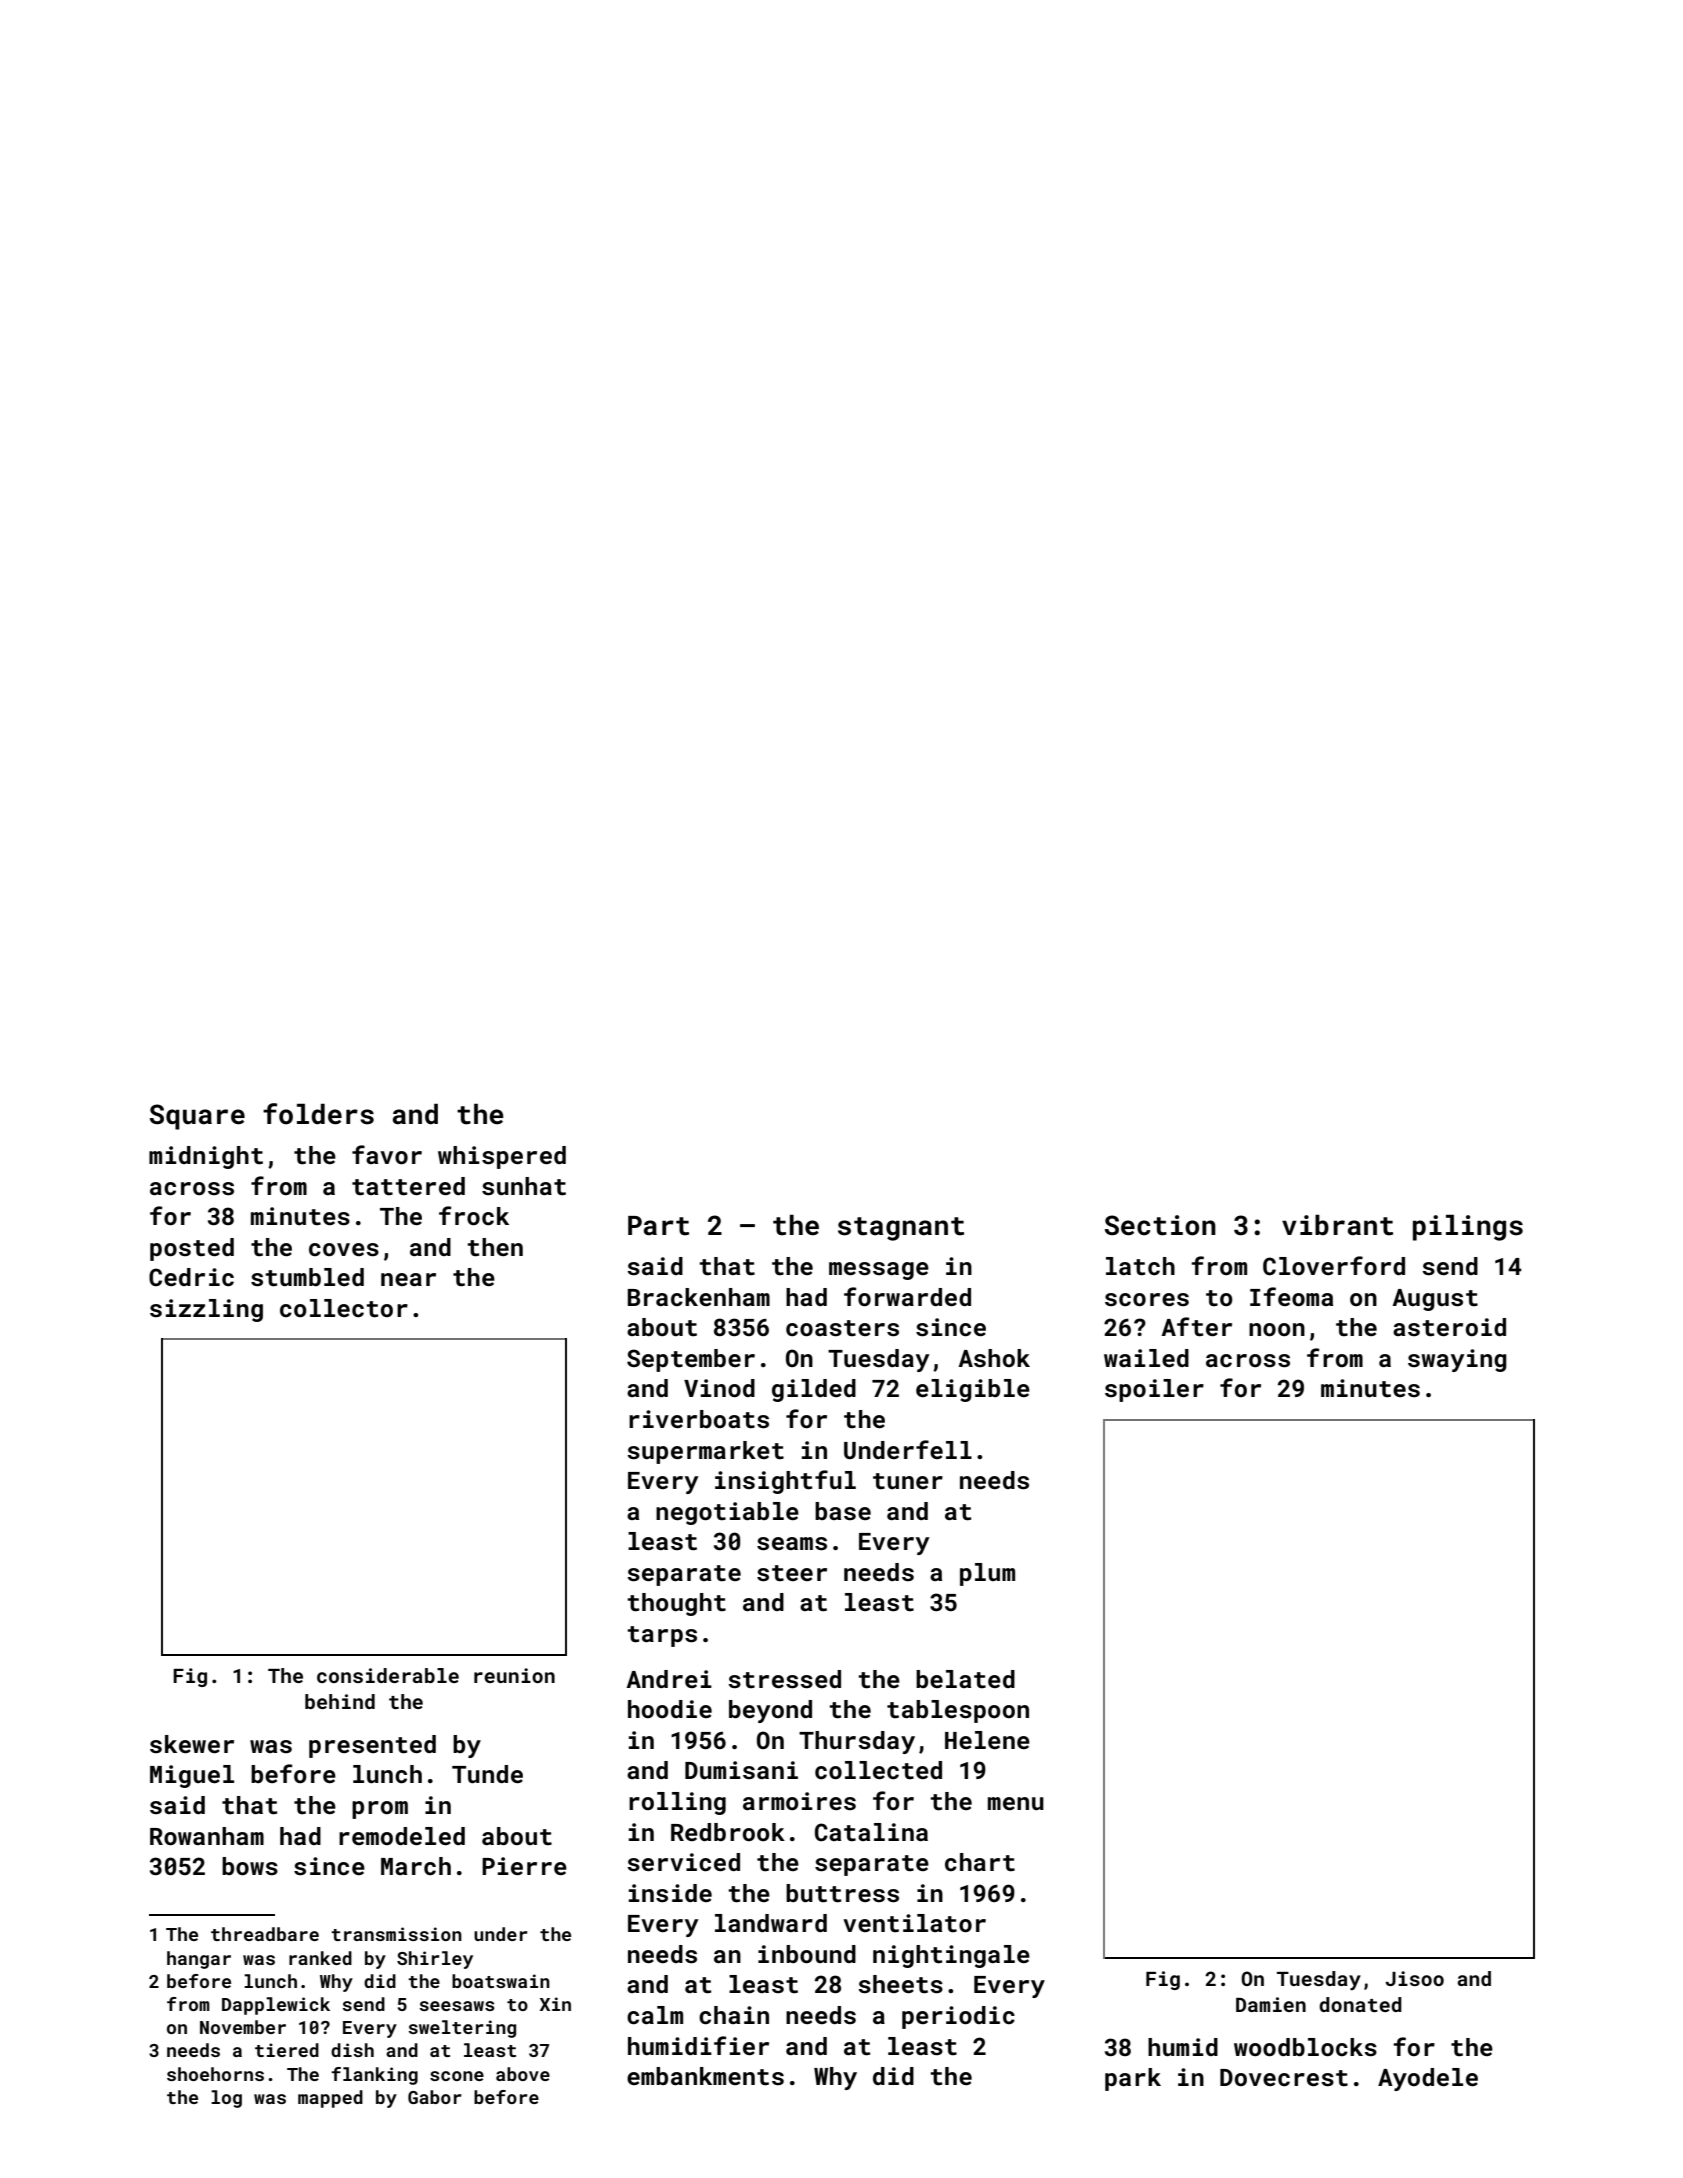 The height and width of the screenshot is (2178, 1683). What do you see at coordinates (206, 1310) in the screenshot?
I see `sizzling` at bounding box center [206, 1310].
